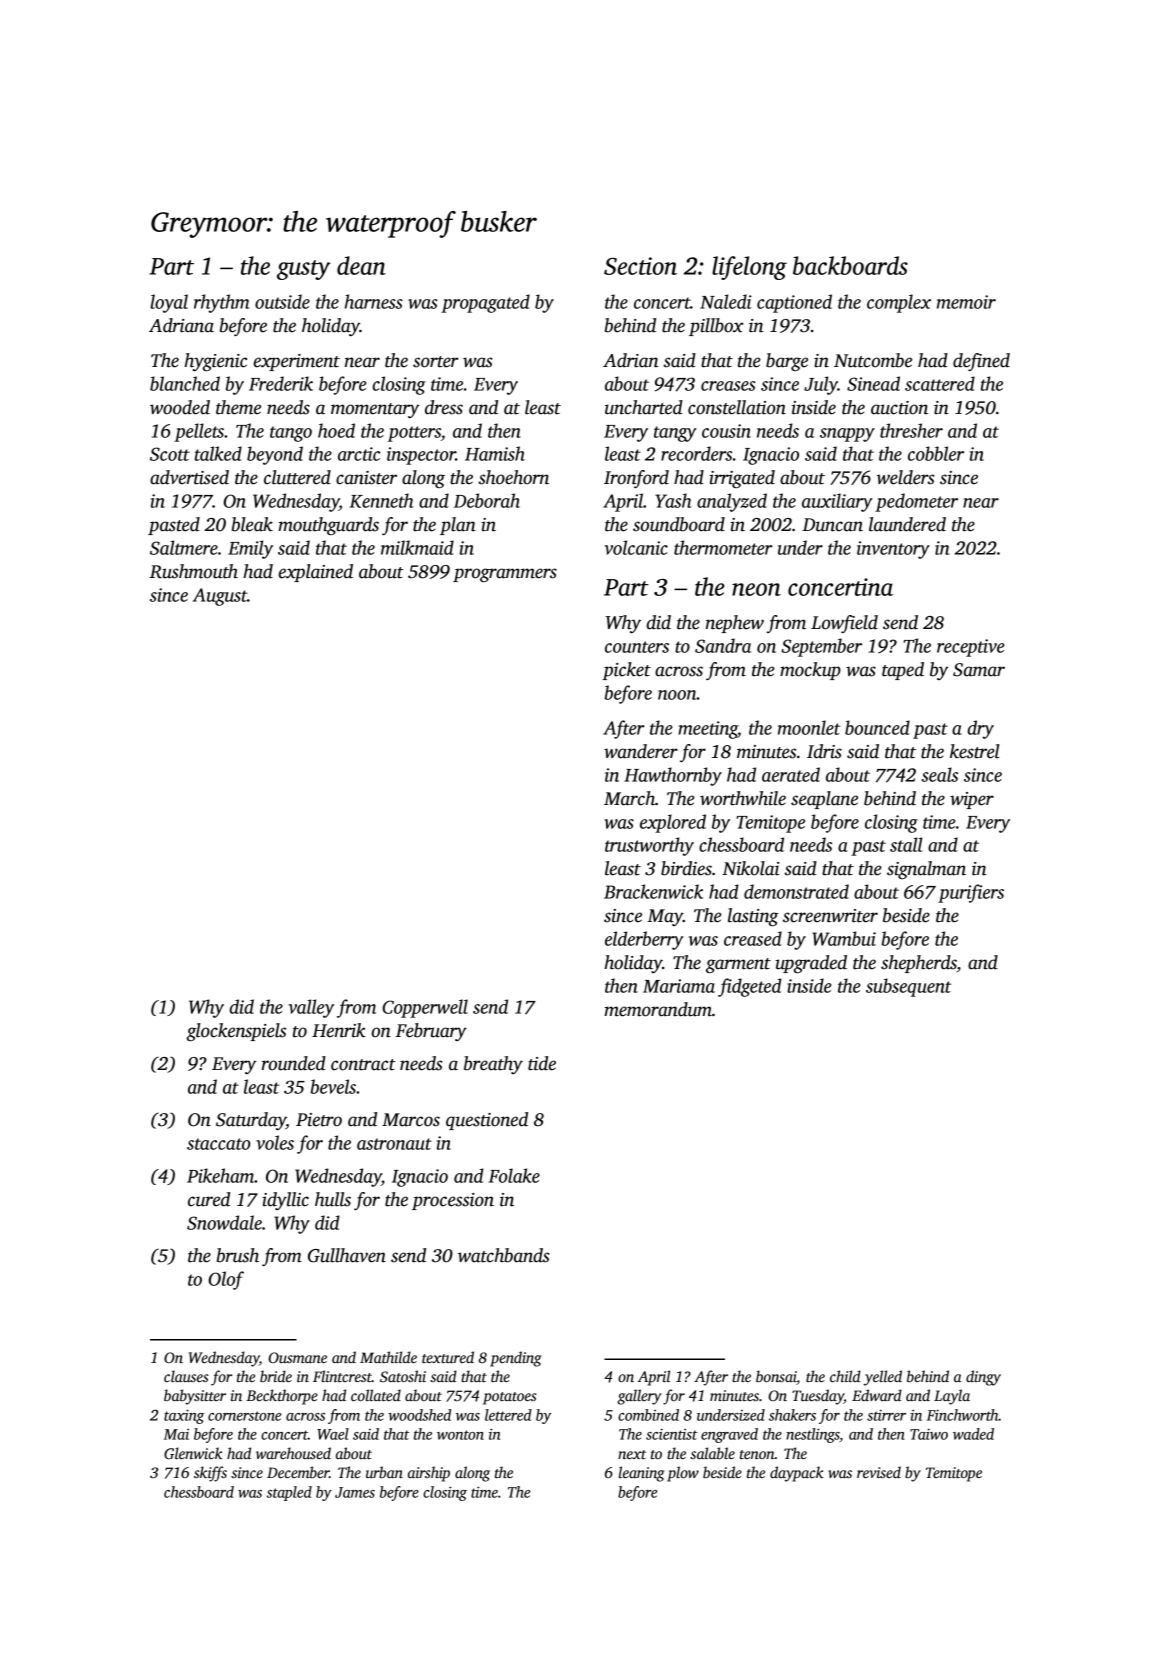 The height and width of the screenshot is (1654, 1165). I want to click on August, so click(220, 597).
